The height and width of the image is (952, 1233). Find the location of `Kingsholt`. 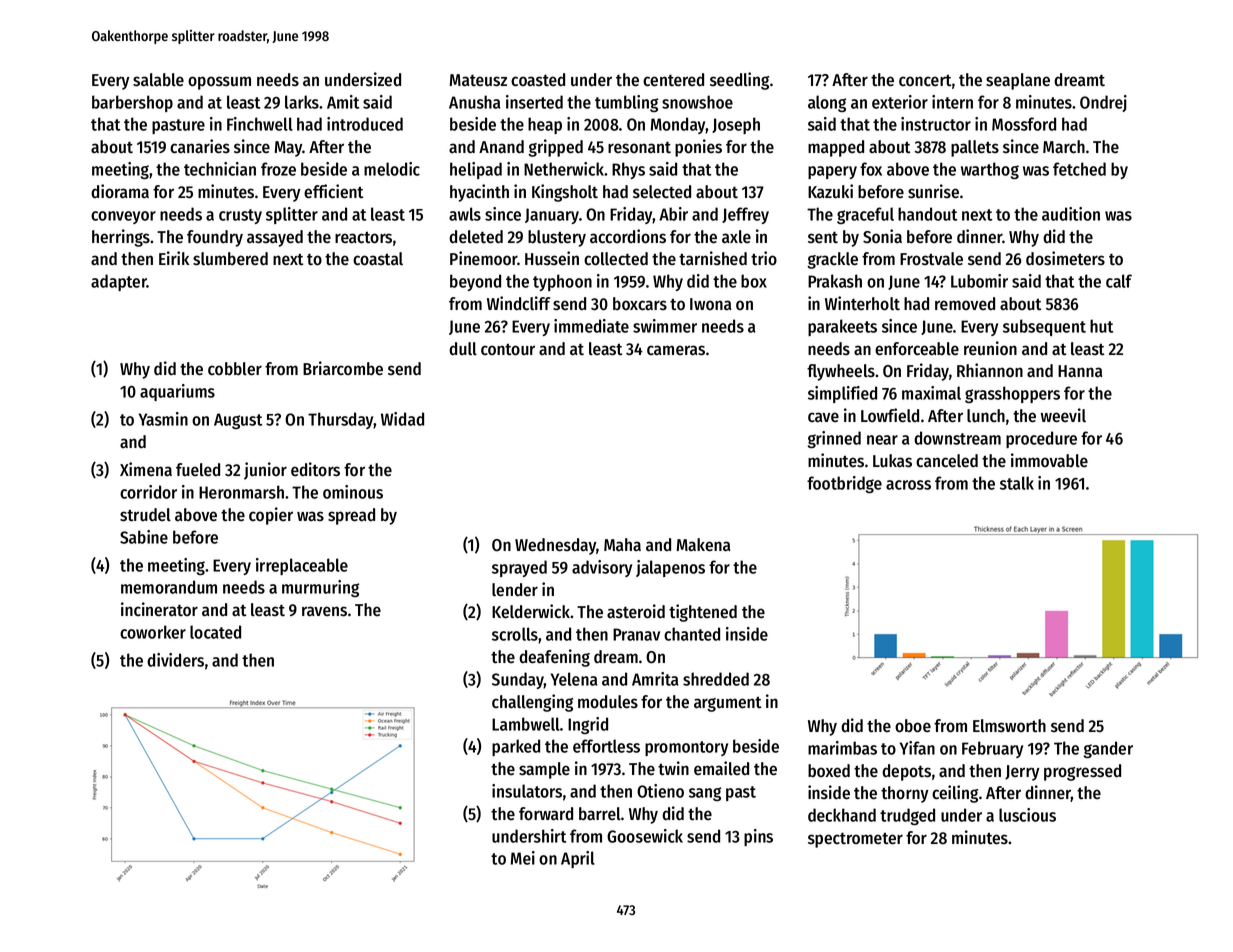

Kingsholt is located at coordinates (565, 193).
